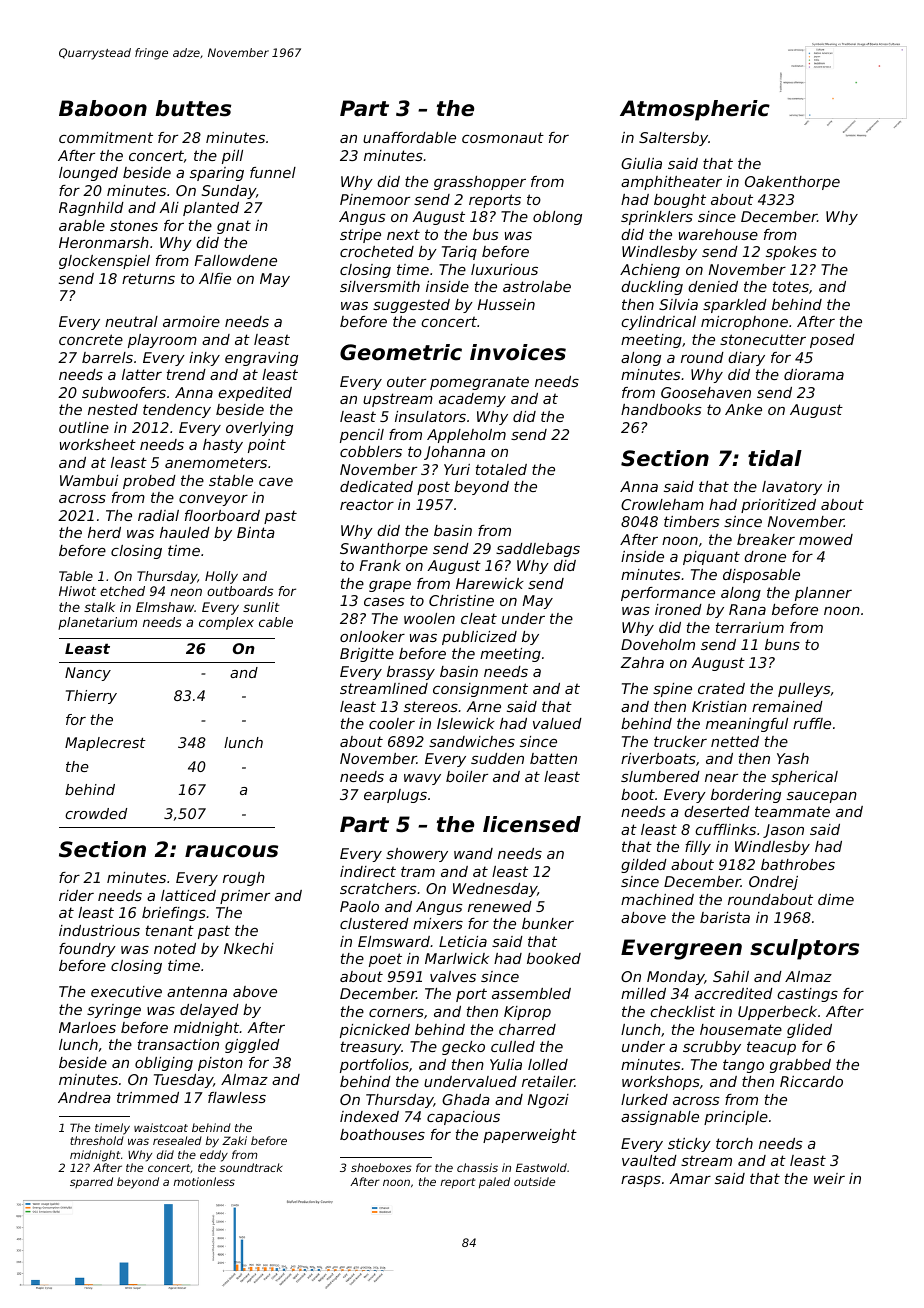 This screenshot has width=924, height=1308. Describe the element at coordinates (381, 1167) in the screenshot. I see `shoeboxes` at that location.
